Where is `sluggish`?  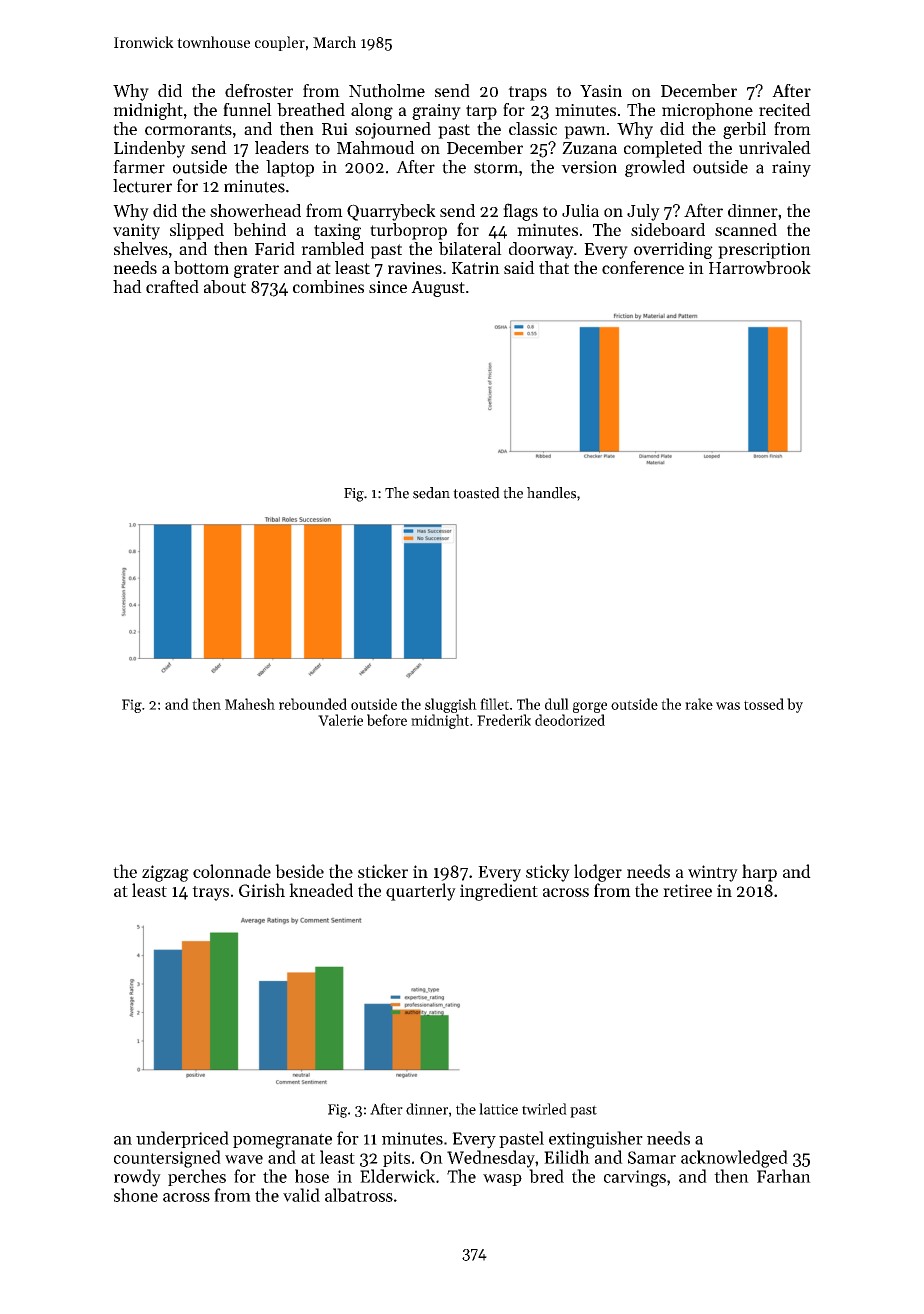
sluggish is located at coordinates (451, 705).
